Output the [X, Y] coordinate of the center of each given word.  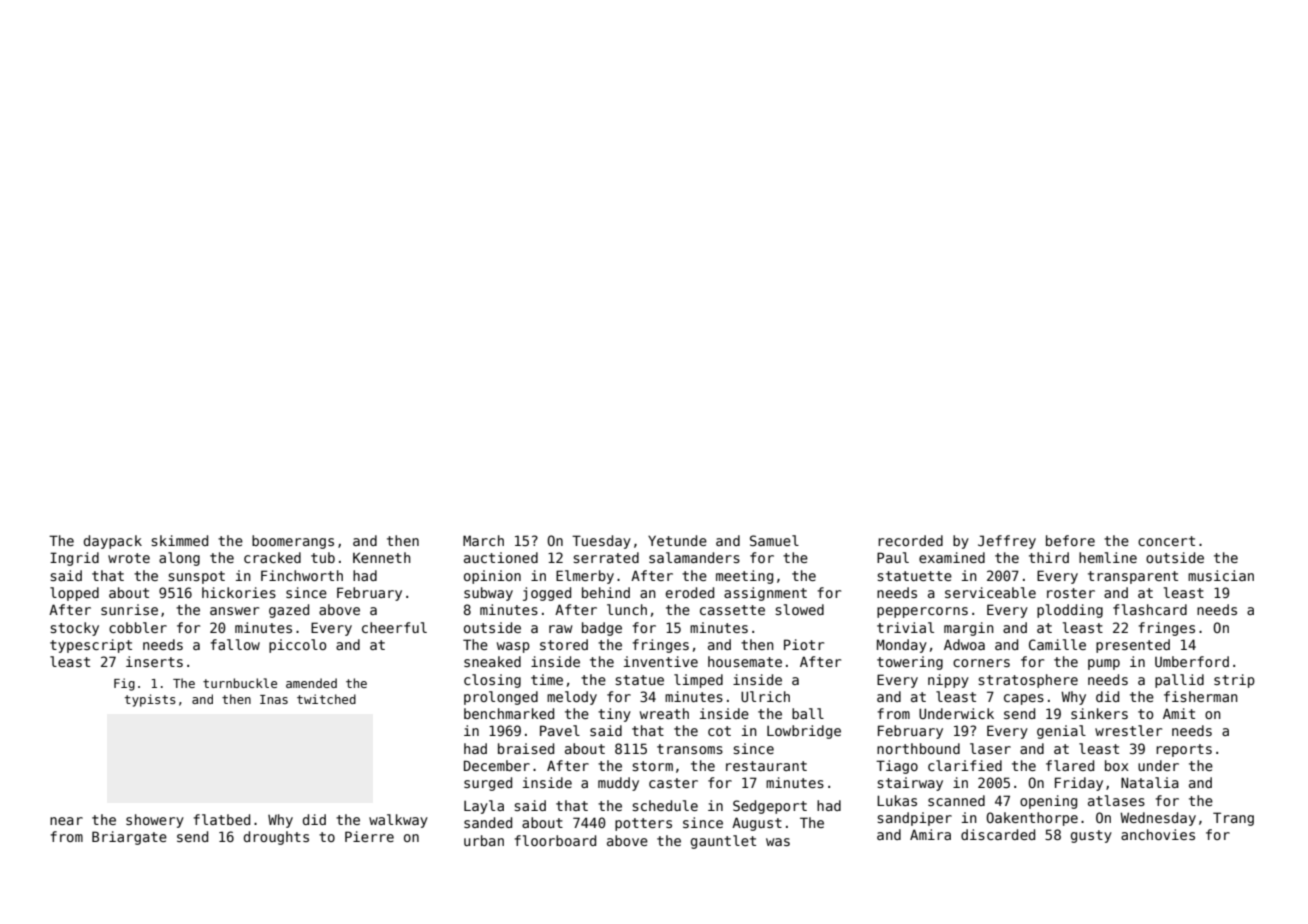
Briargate [129, 838]
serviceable [990, 592]
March [483, 540]
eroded [690, 592]
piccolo [297, 646]
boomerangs [293, 542]
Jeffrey [1007, 542]
